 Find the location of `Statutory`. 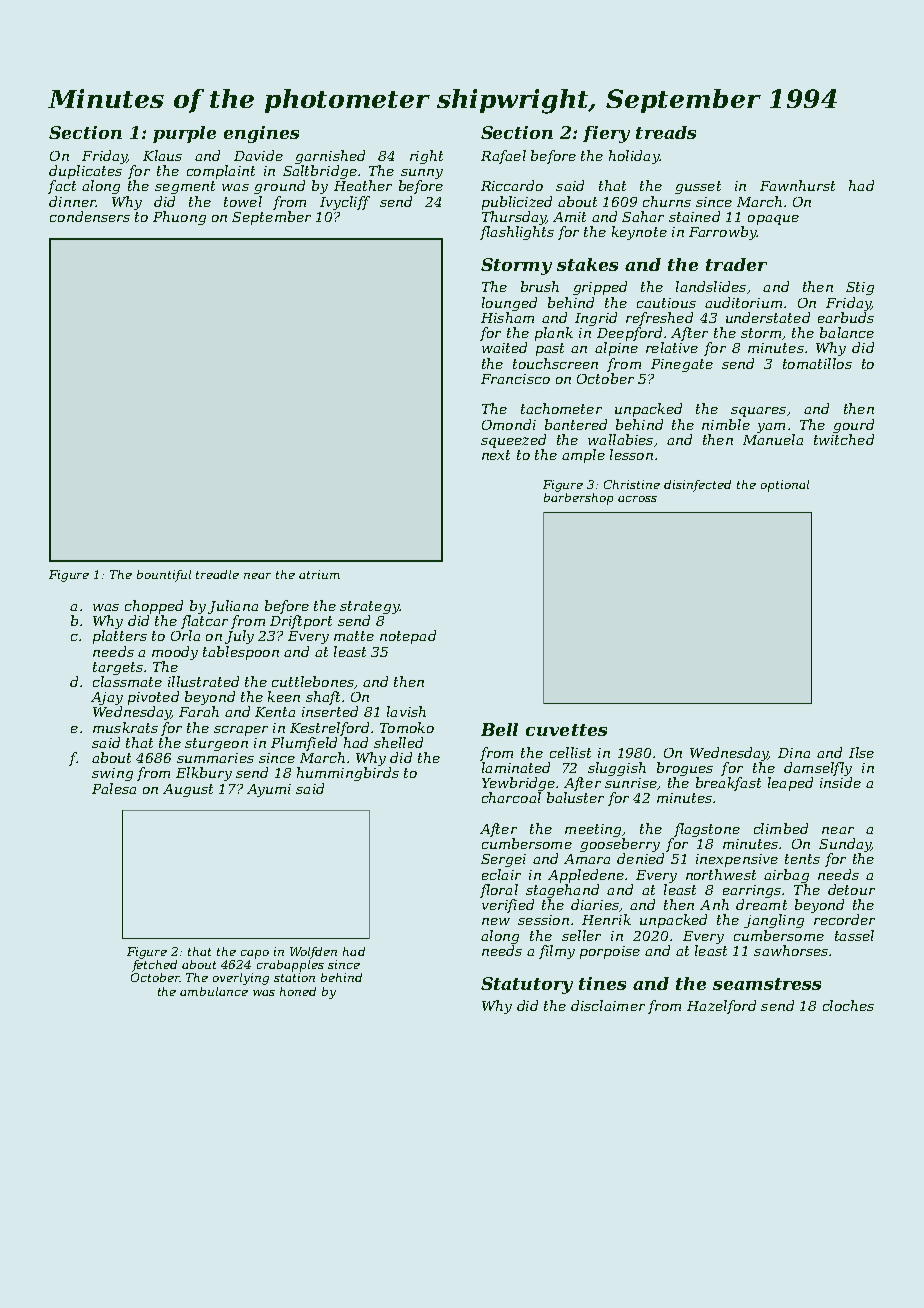

Statutory is located at coordinates (527, 985).
